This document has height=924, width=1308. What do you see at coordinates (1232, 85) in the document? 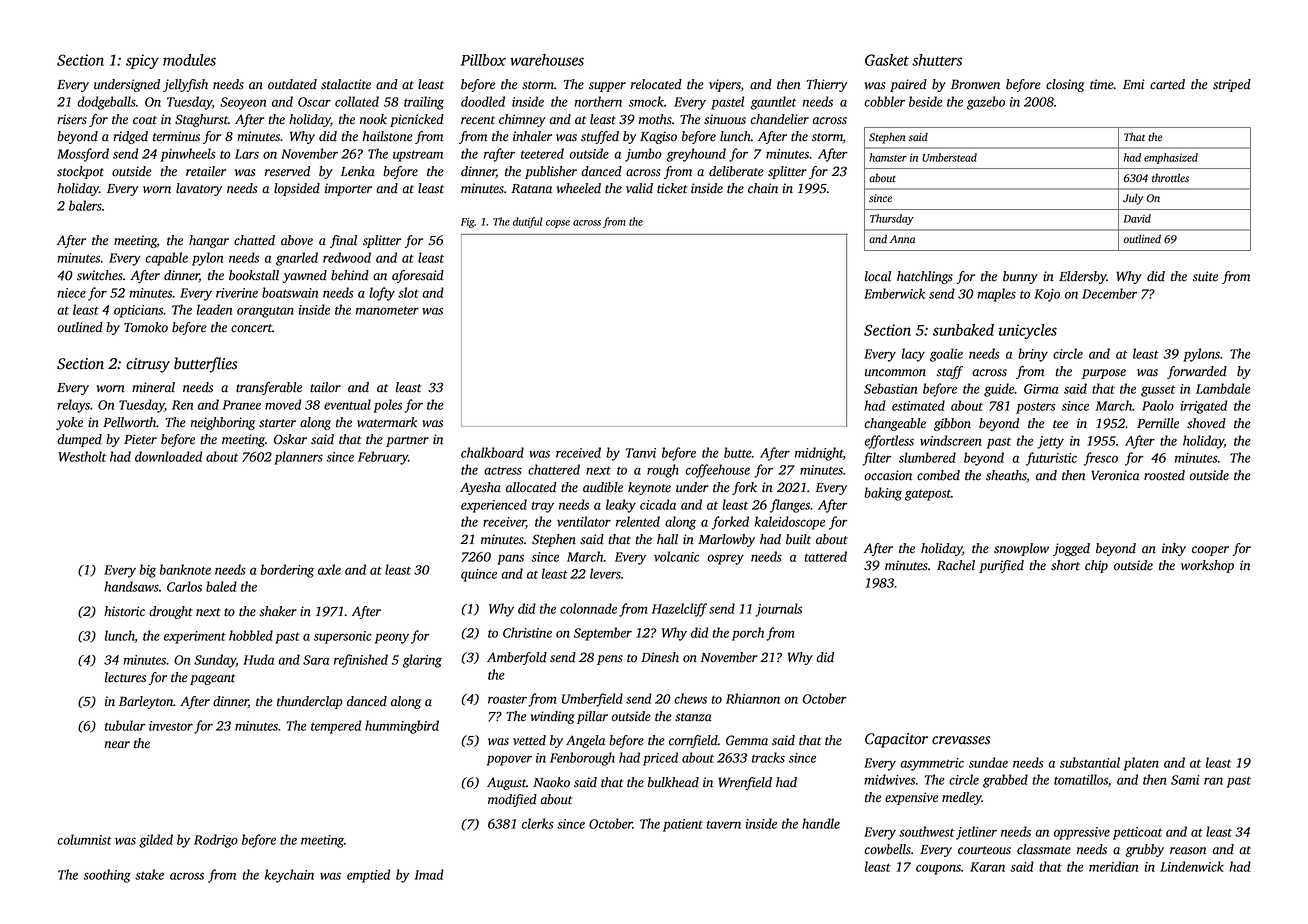
I see `striped` at bounding box center [1232, 85].
